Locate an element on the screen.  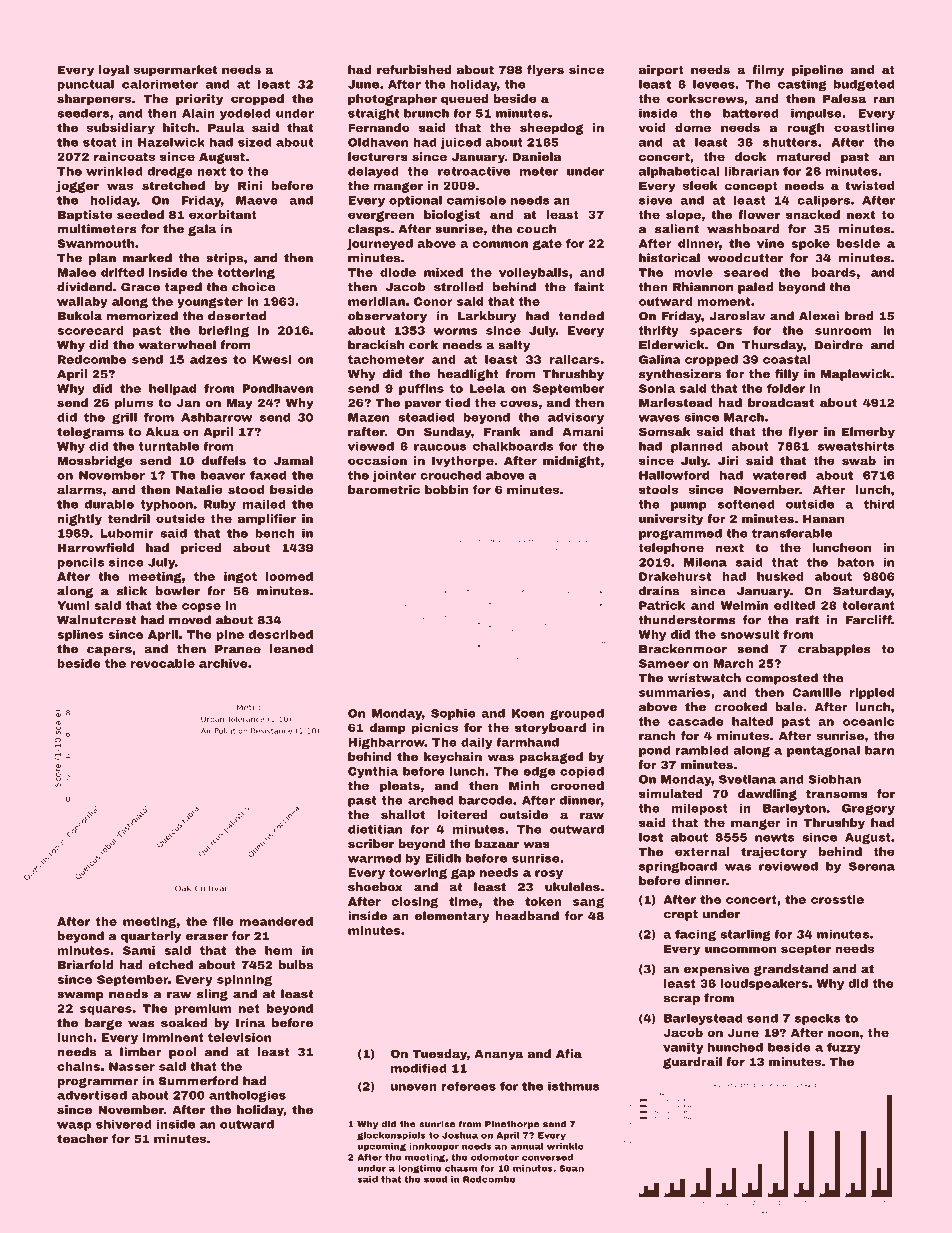
simulated is located at coordinates (671, 793).
